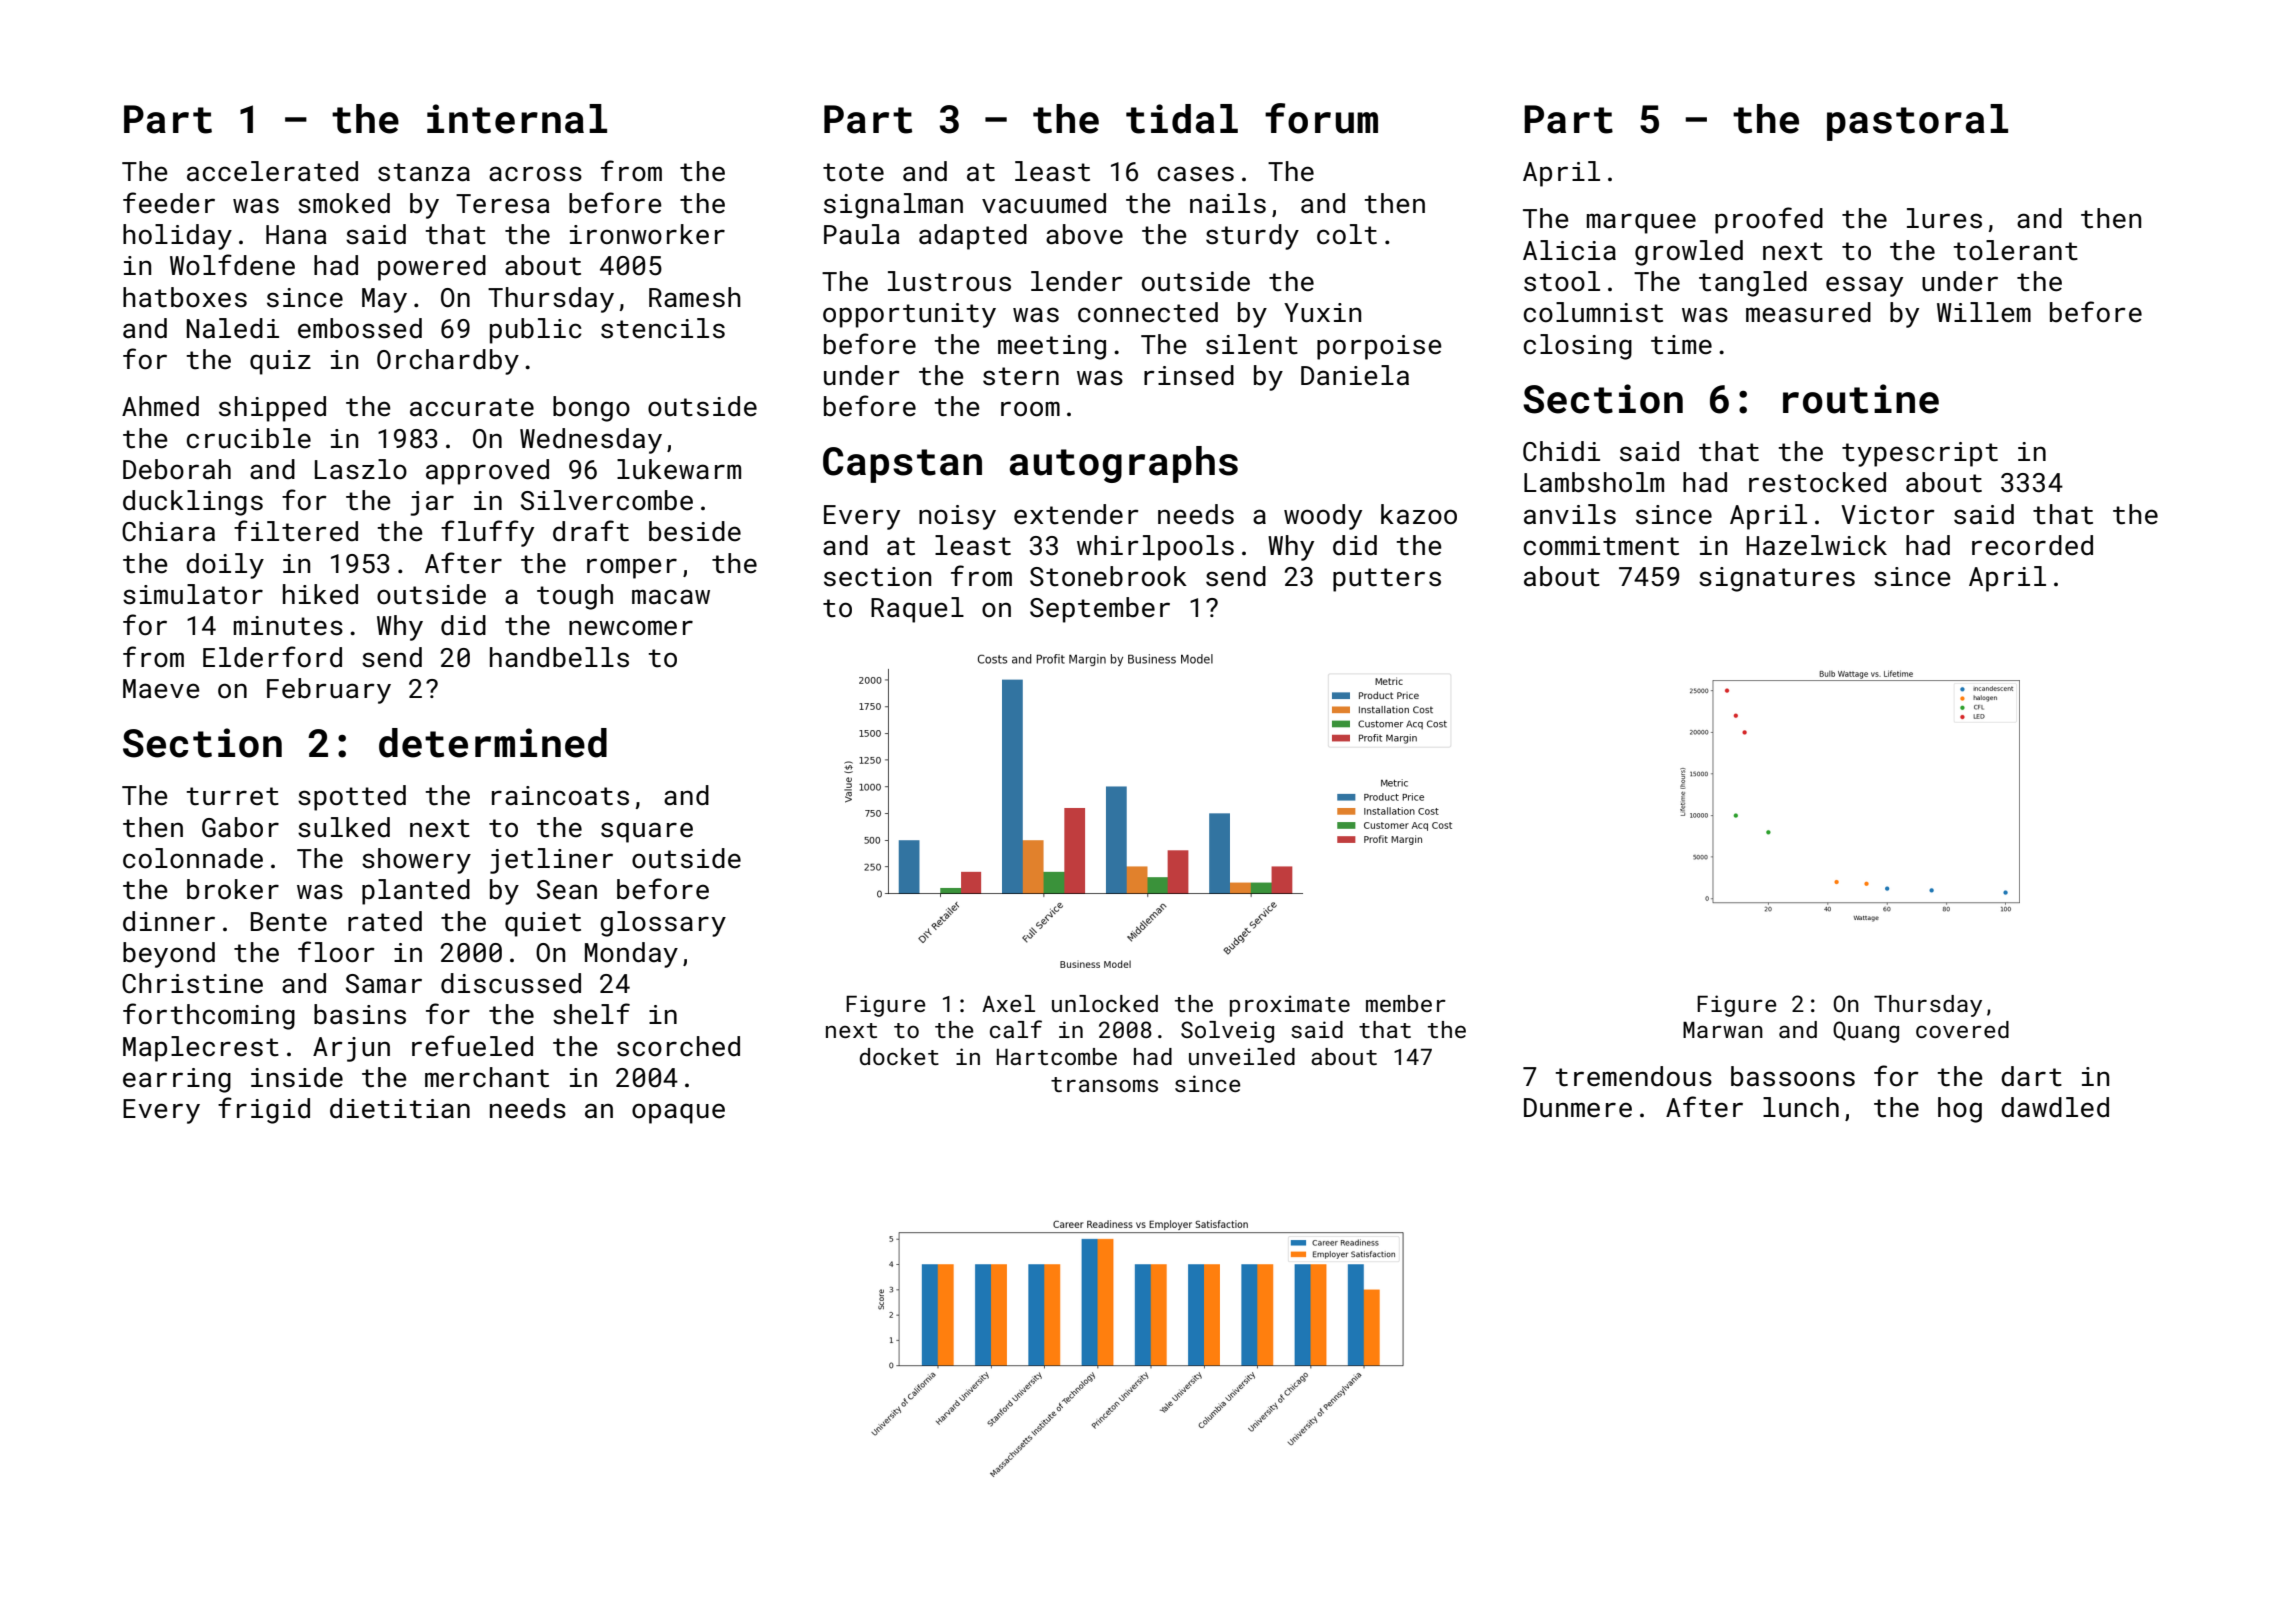  Describe the element at coordinates (320, 594) in the document. I see `hiked` at that location.
